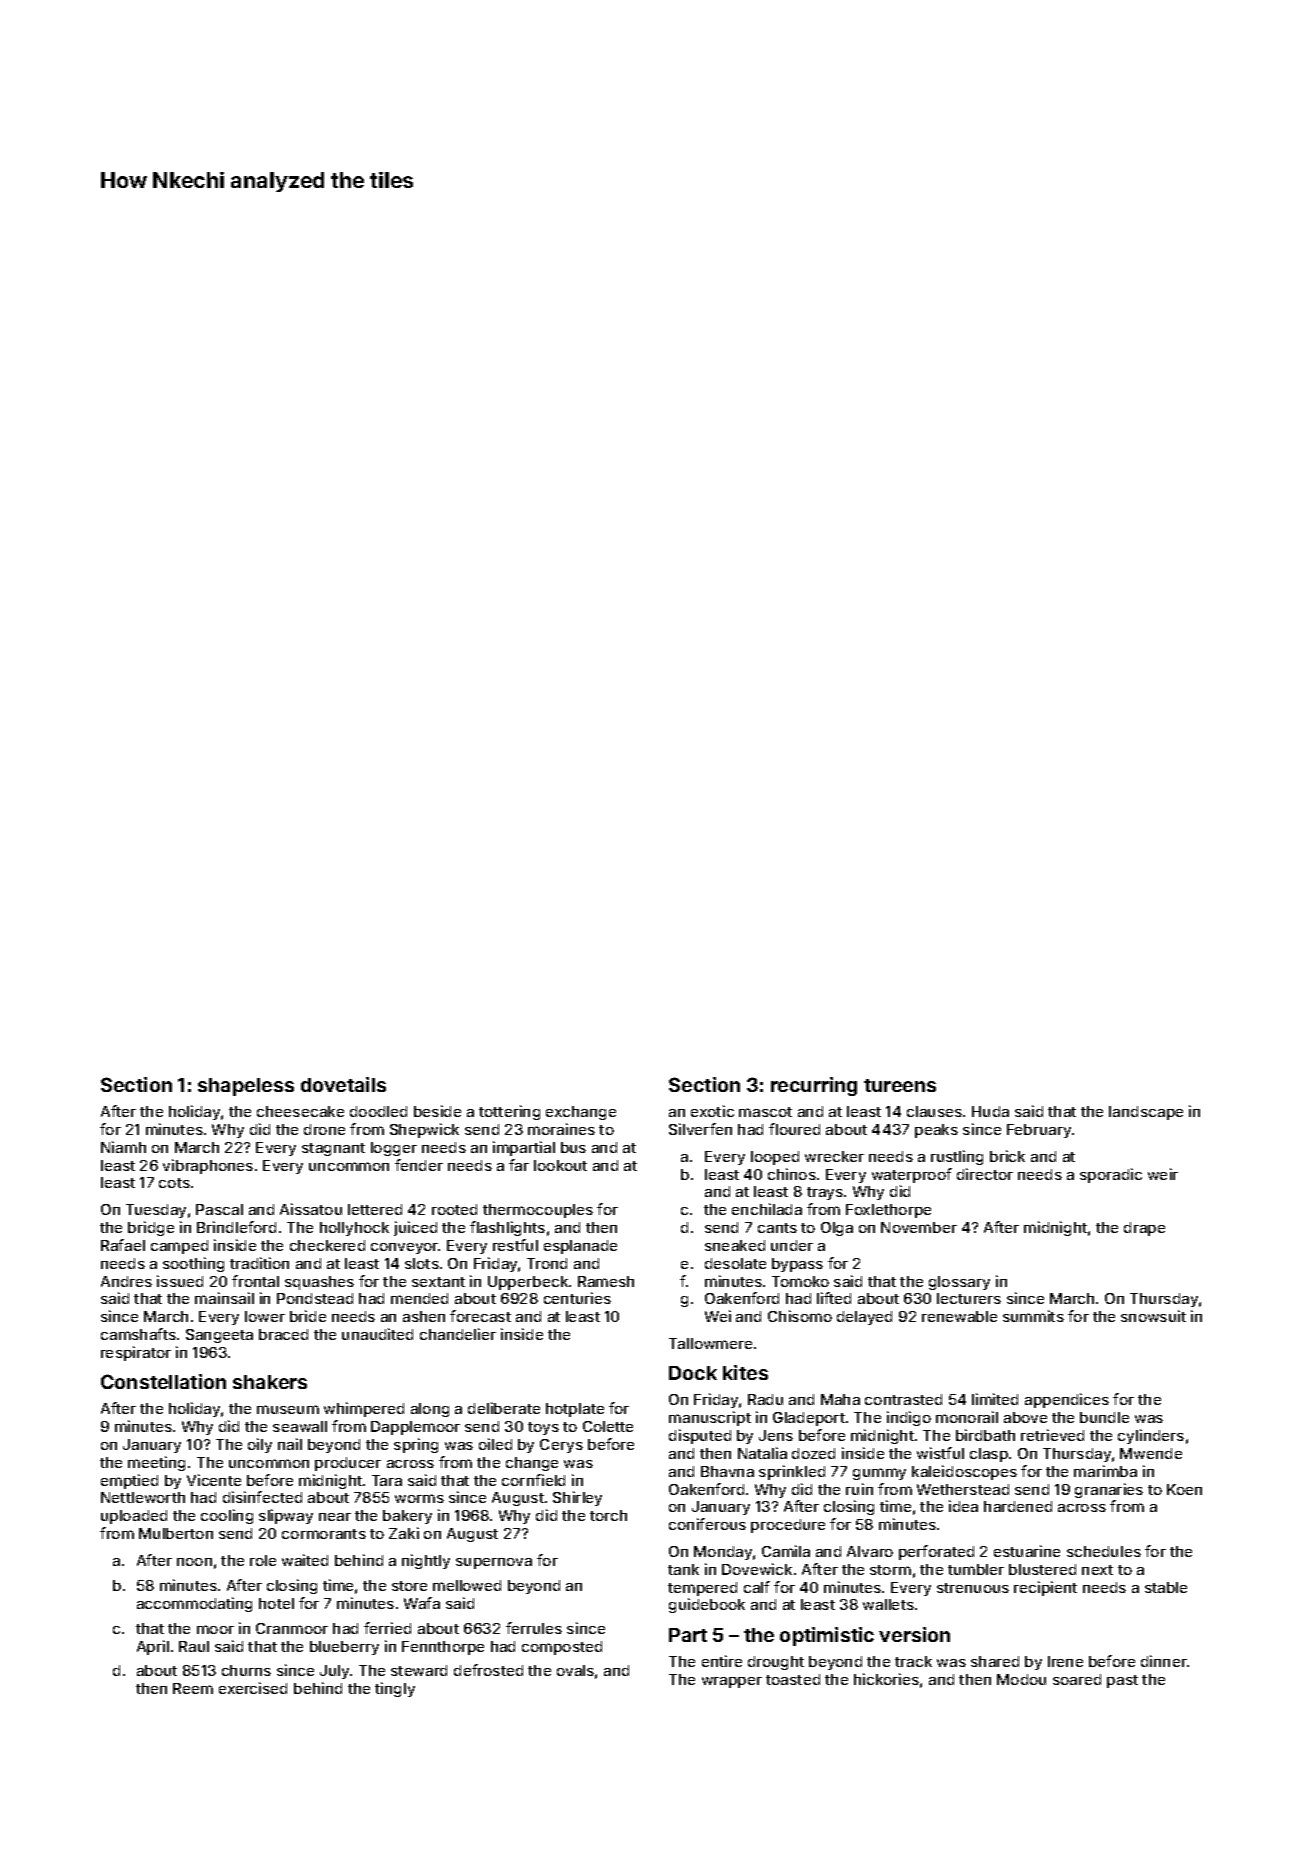 The width and height of the page is (1307, 1849). What do you see at coordinates (900, 1085) in the page?
I see `tureens` at bounding box center [900, 1085].
